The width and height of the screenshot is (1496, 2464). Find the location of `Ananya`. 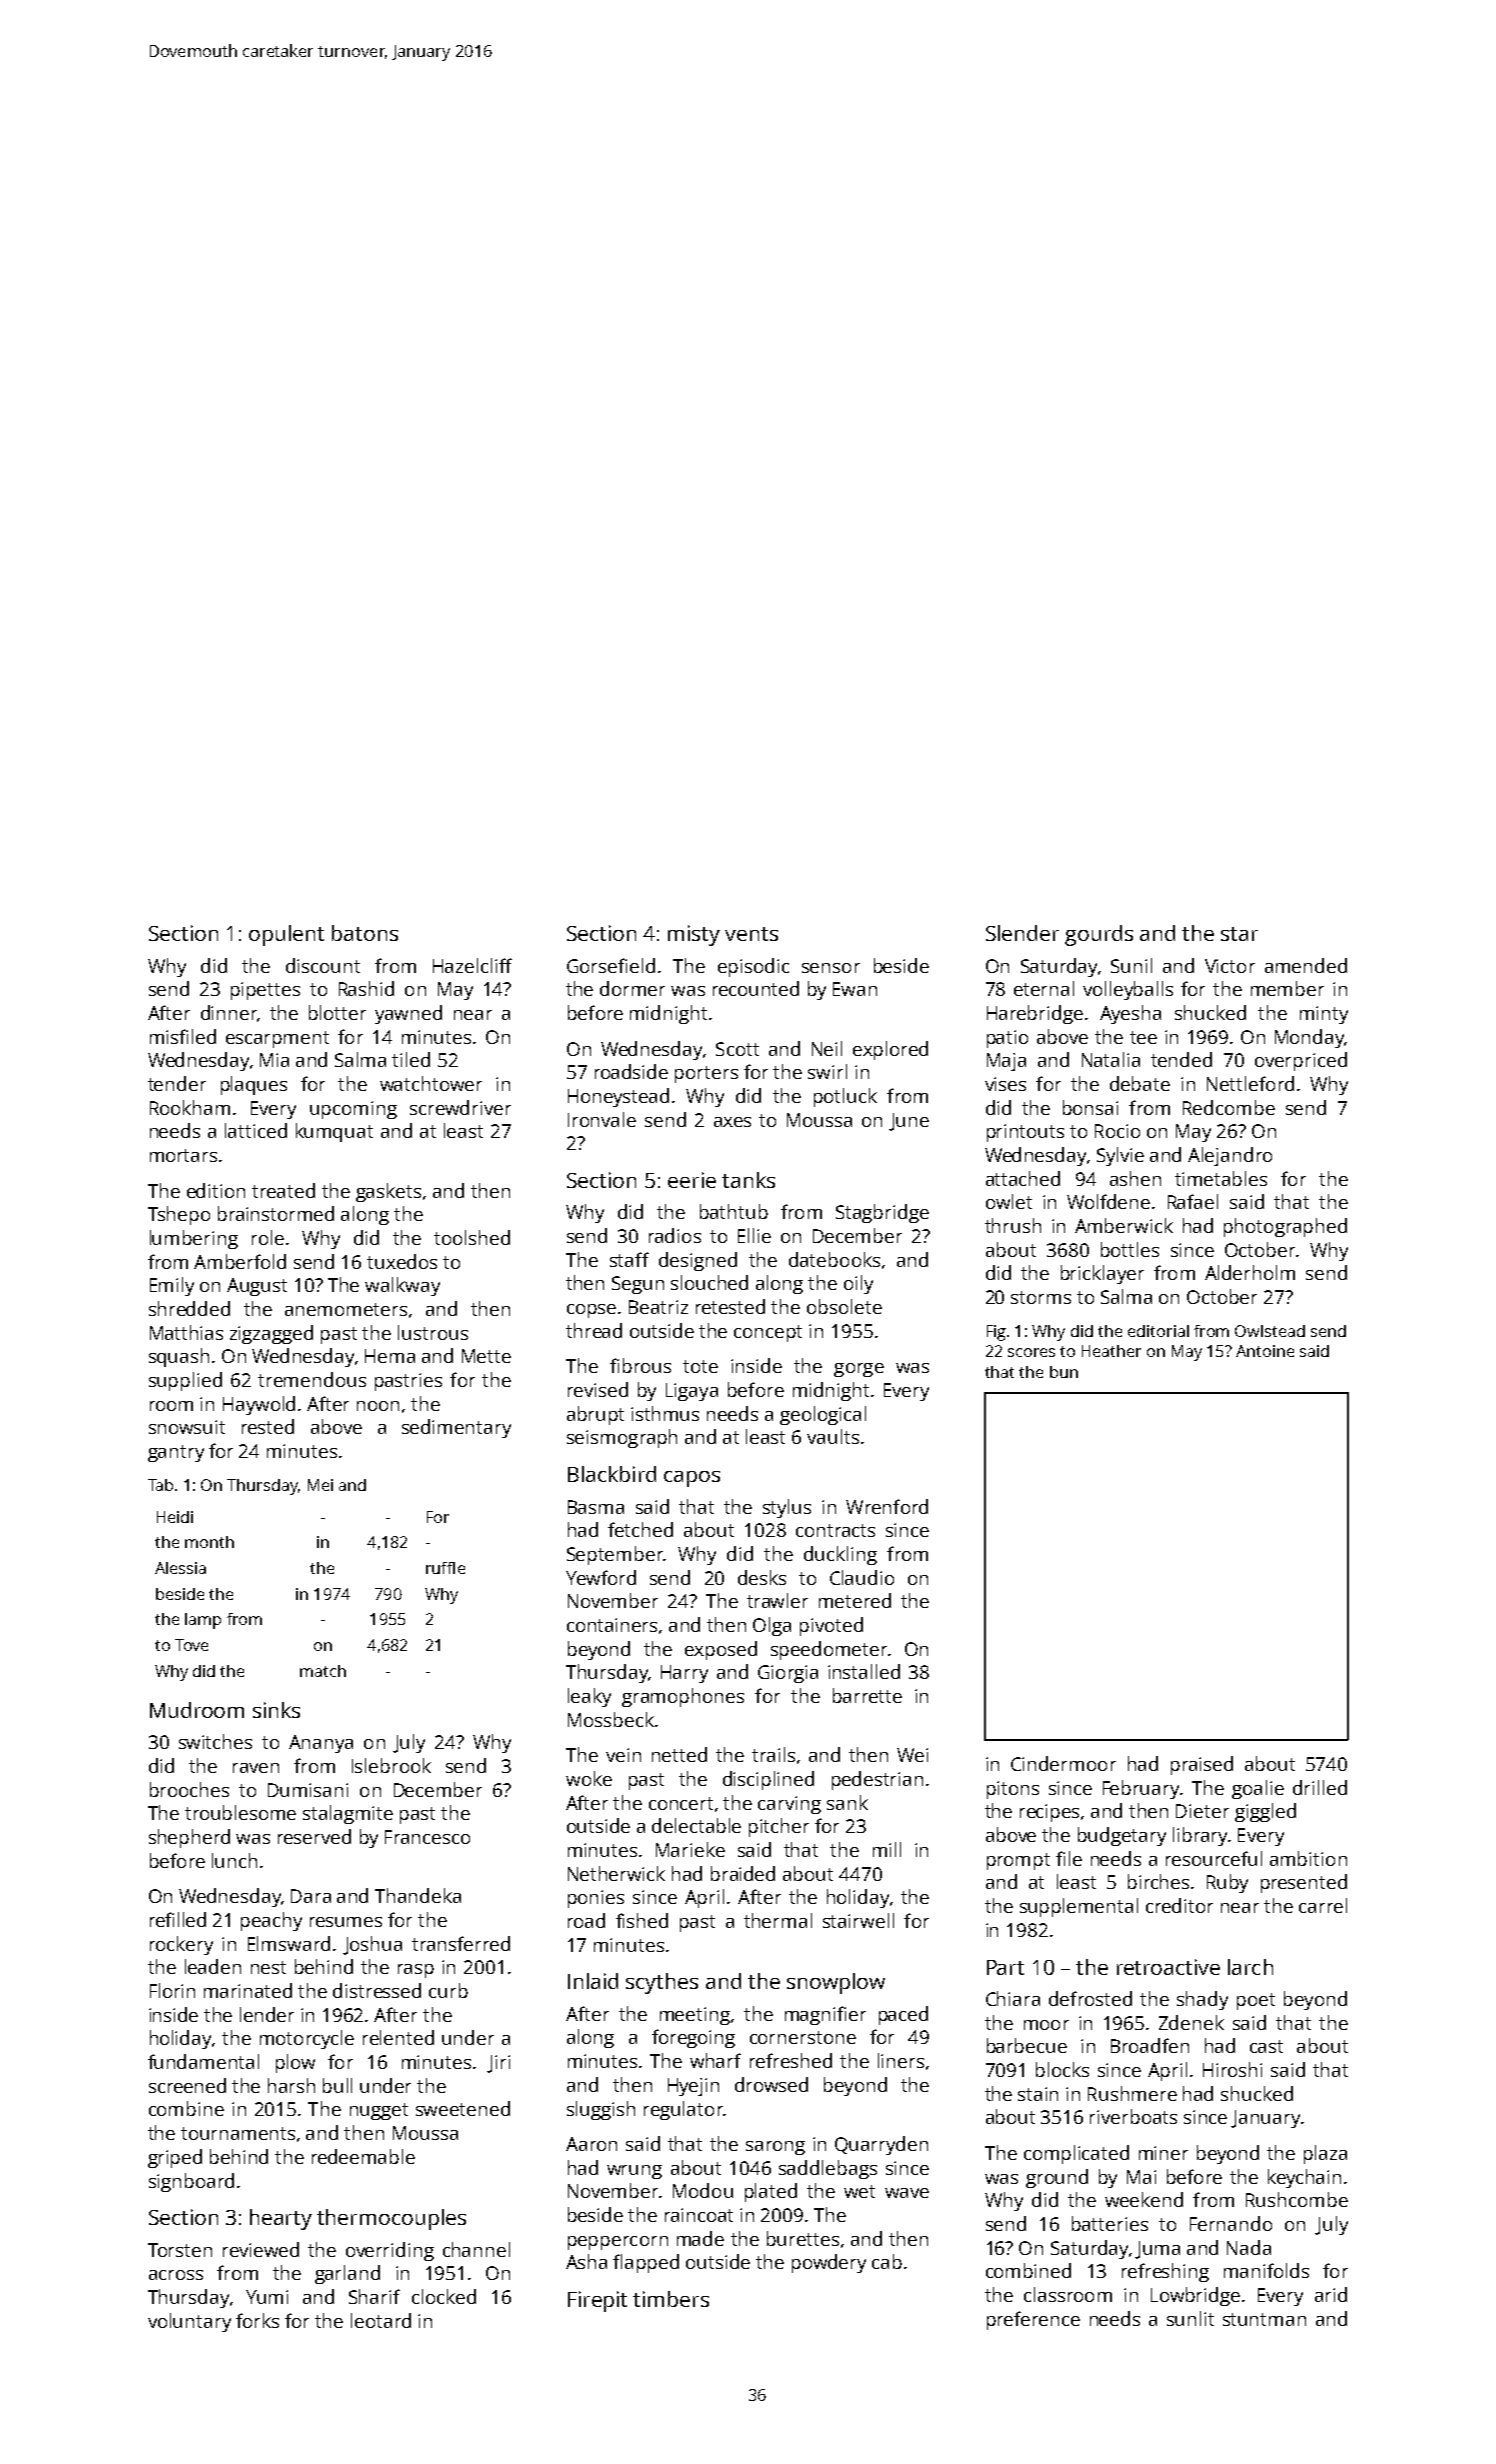

Ananya is located at coordinates (321, 1744).
